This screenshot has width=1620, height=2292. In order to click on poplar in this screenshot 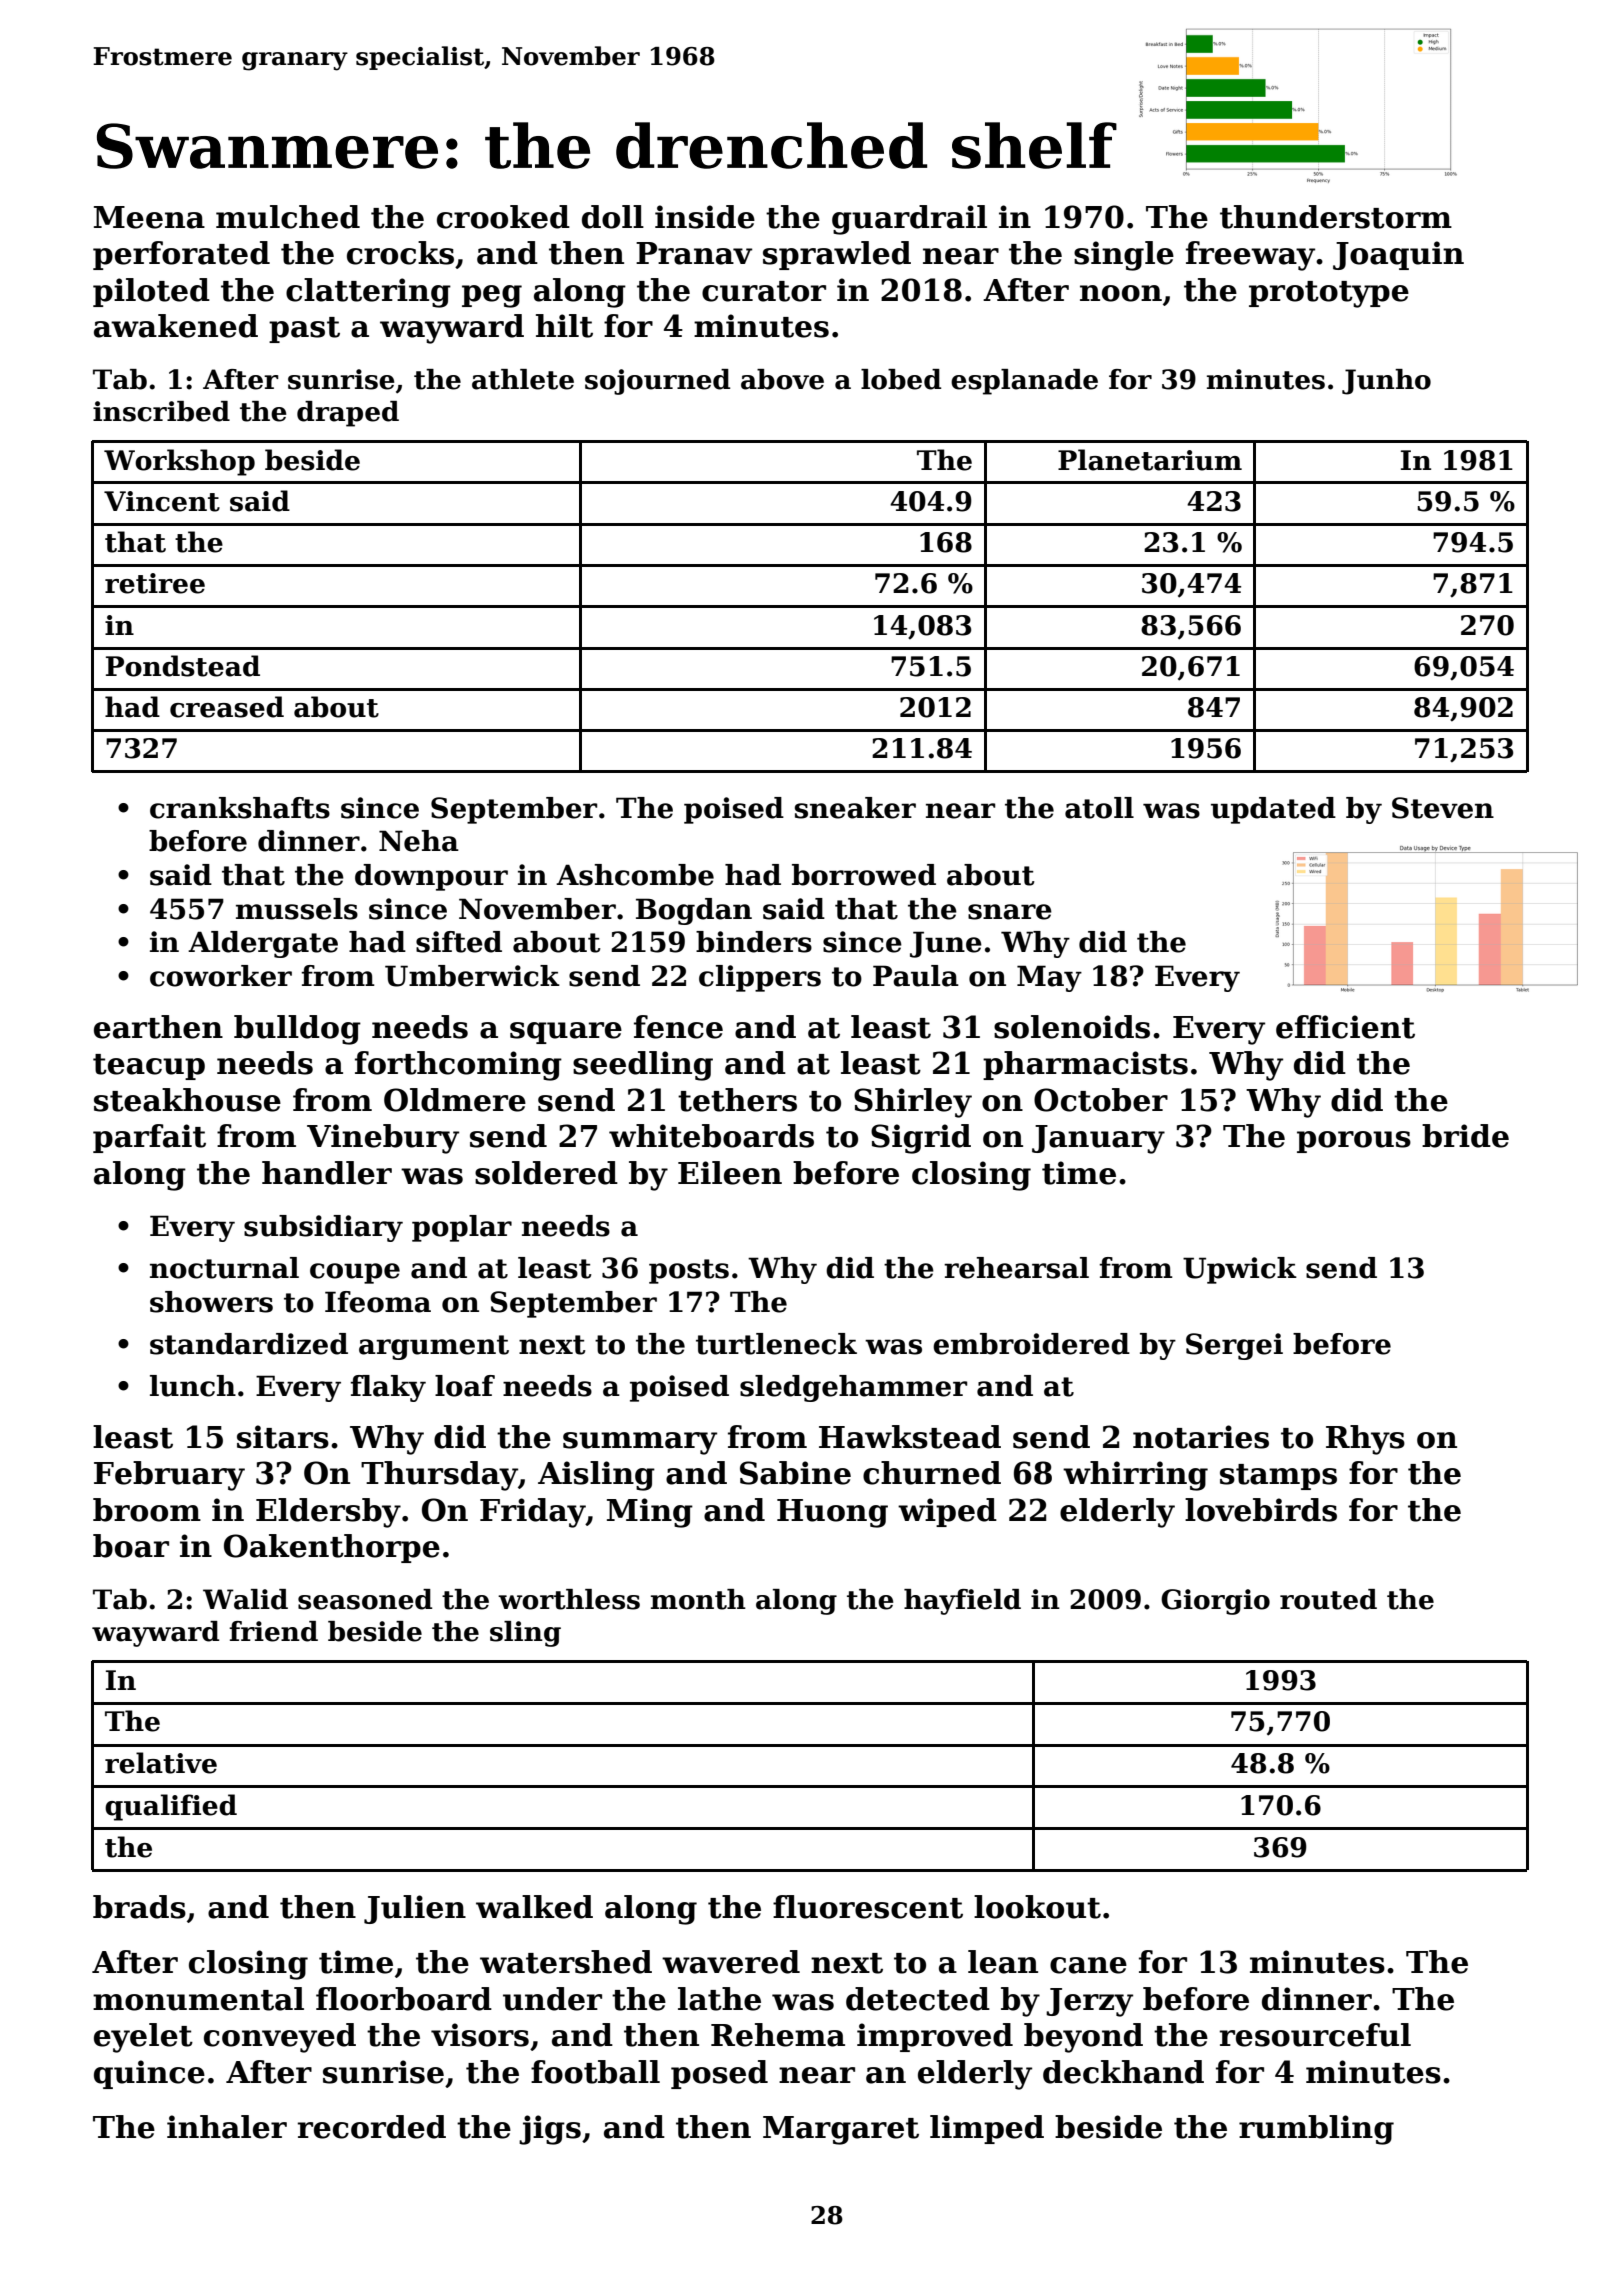, I will do `click(462, 1228)`.
